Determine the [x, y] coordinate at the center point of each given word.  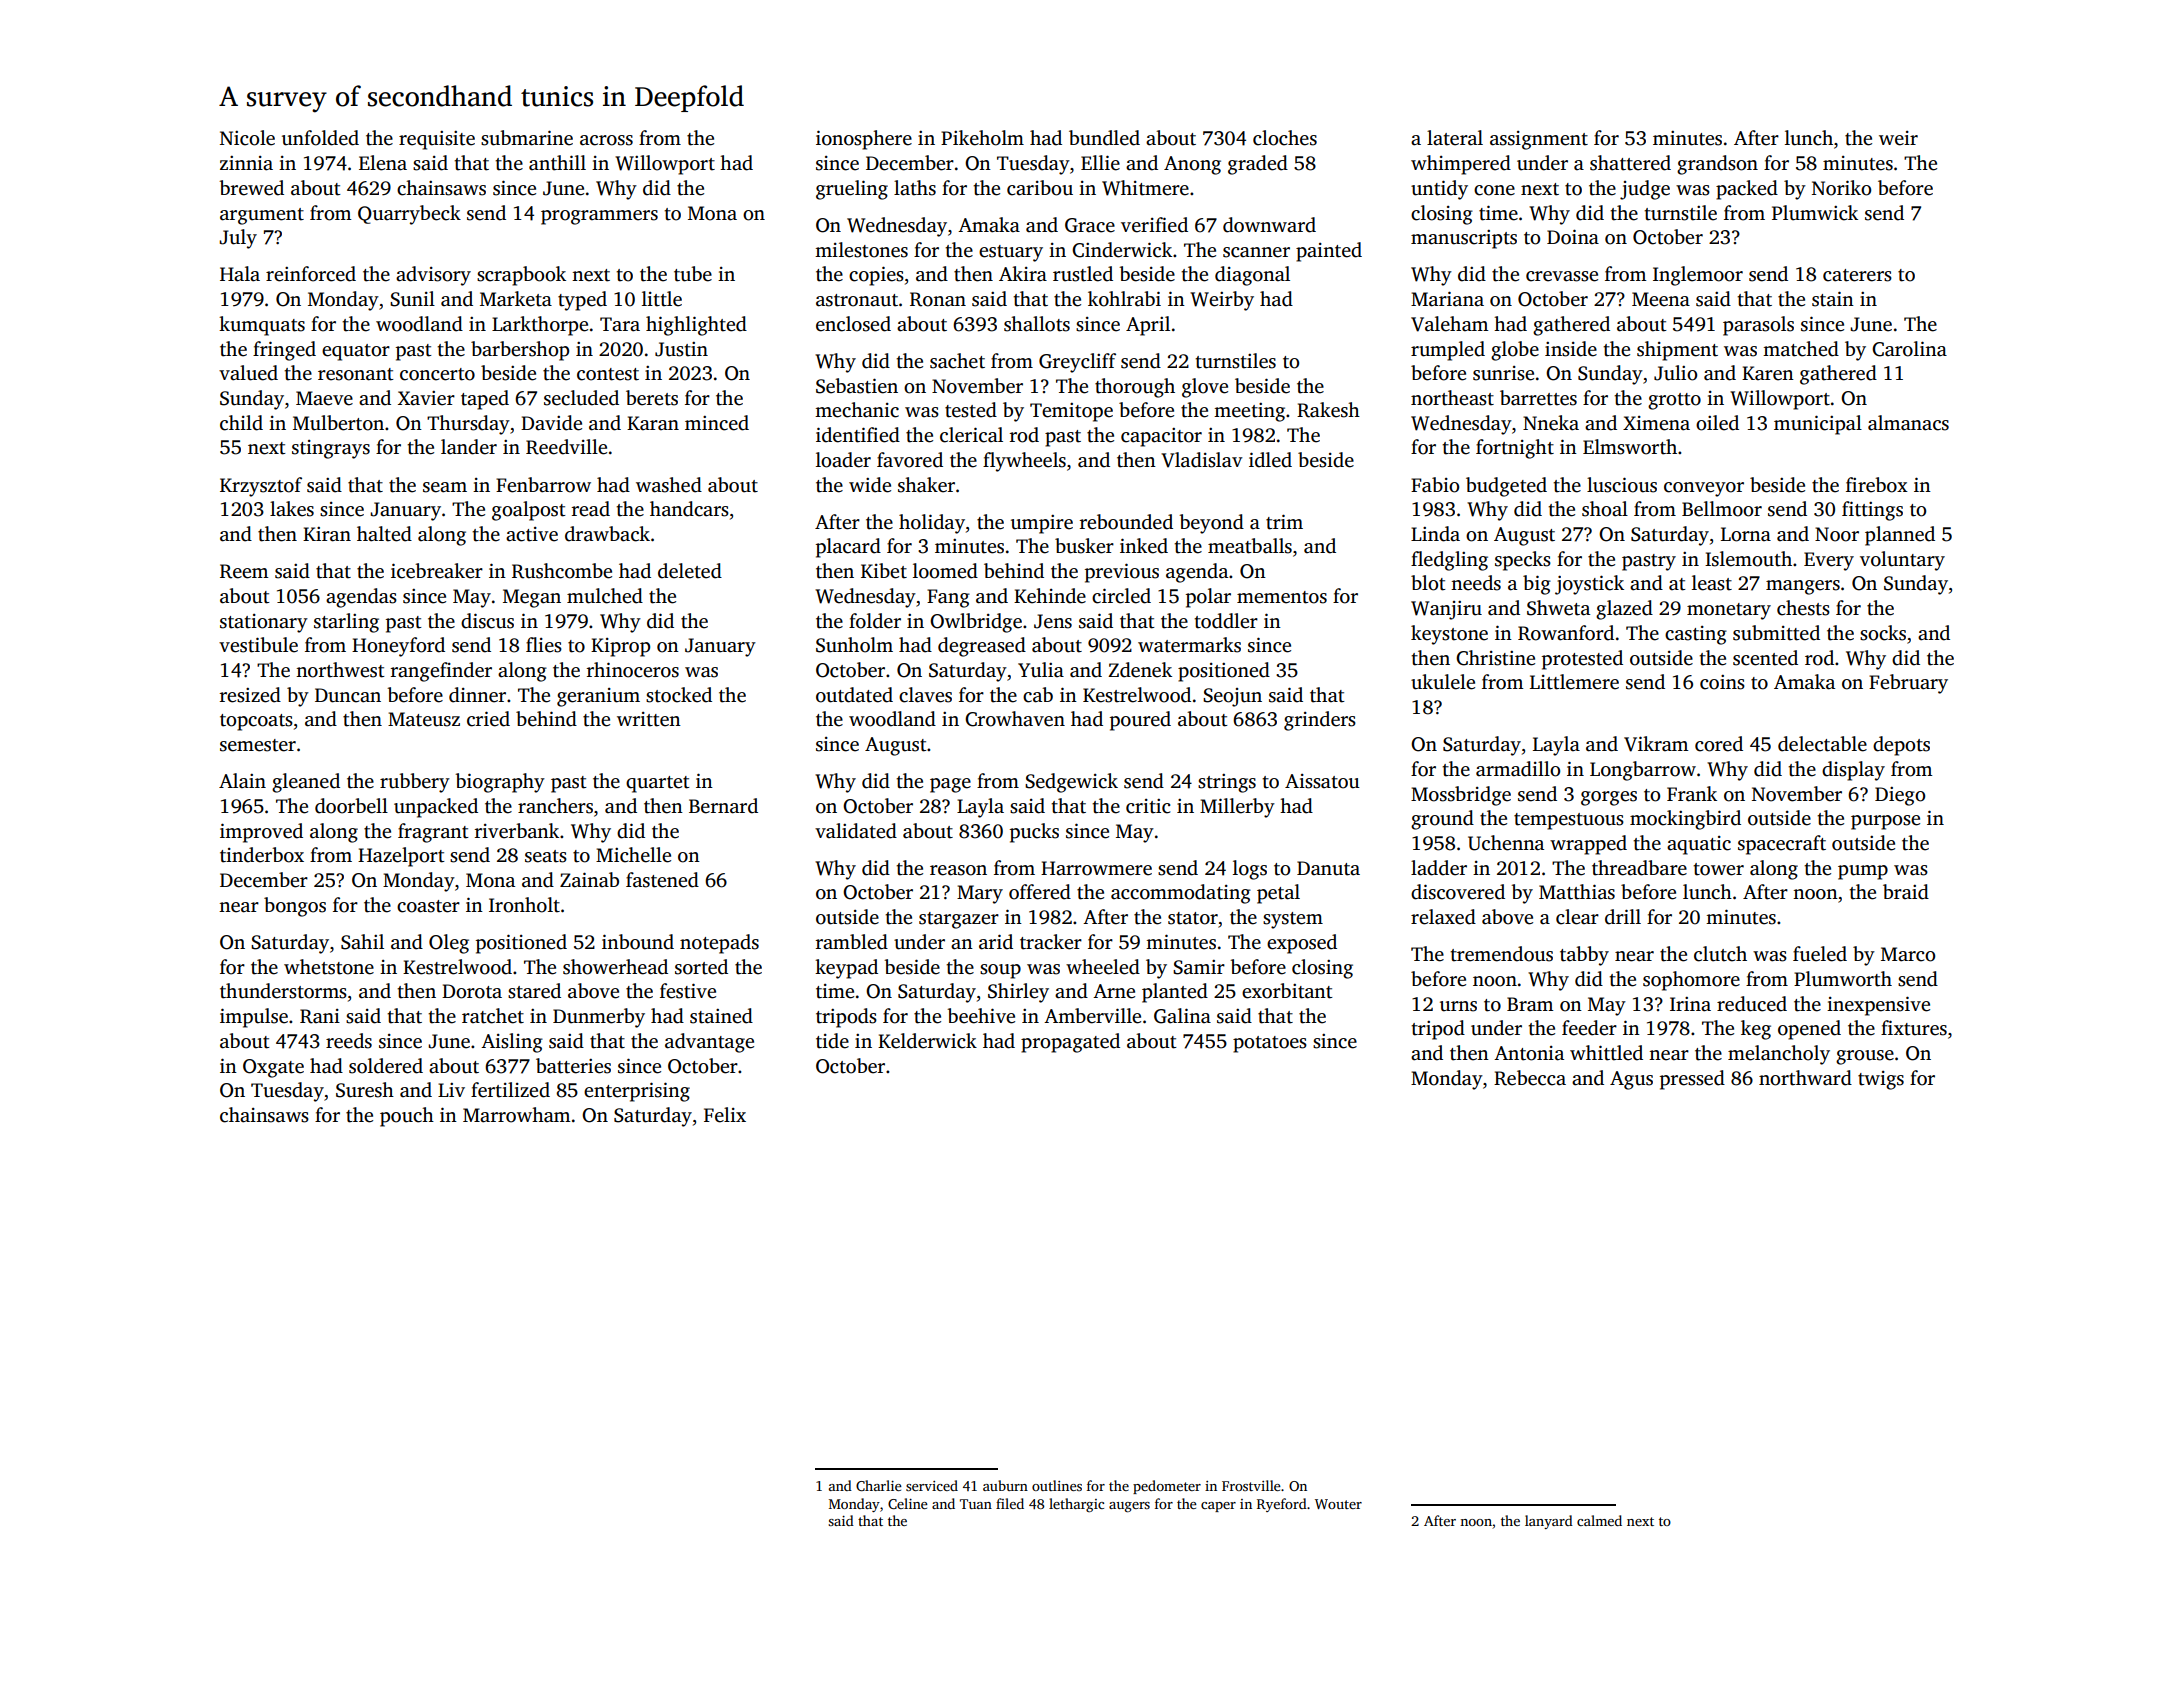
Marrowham [516, 1115]
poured [1140, 721]
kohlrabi [1124, 299]
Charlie [879, 1485]
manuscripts [1464, 239]
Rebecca [1530, 1078]
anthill [557, 163]
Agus [1631, 1080]
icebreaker [437, 571]
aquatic [1699, 845]
